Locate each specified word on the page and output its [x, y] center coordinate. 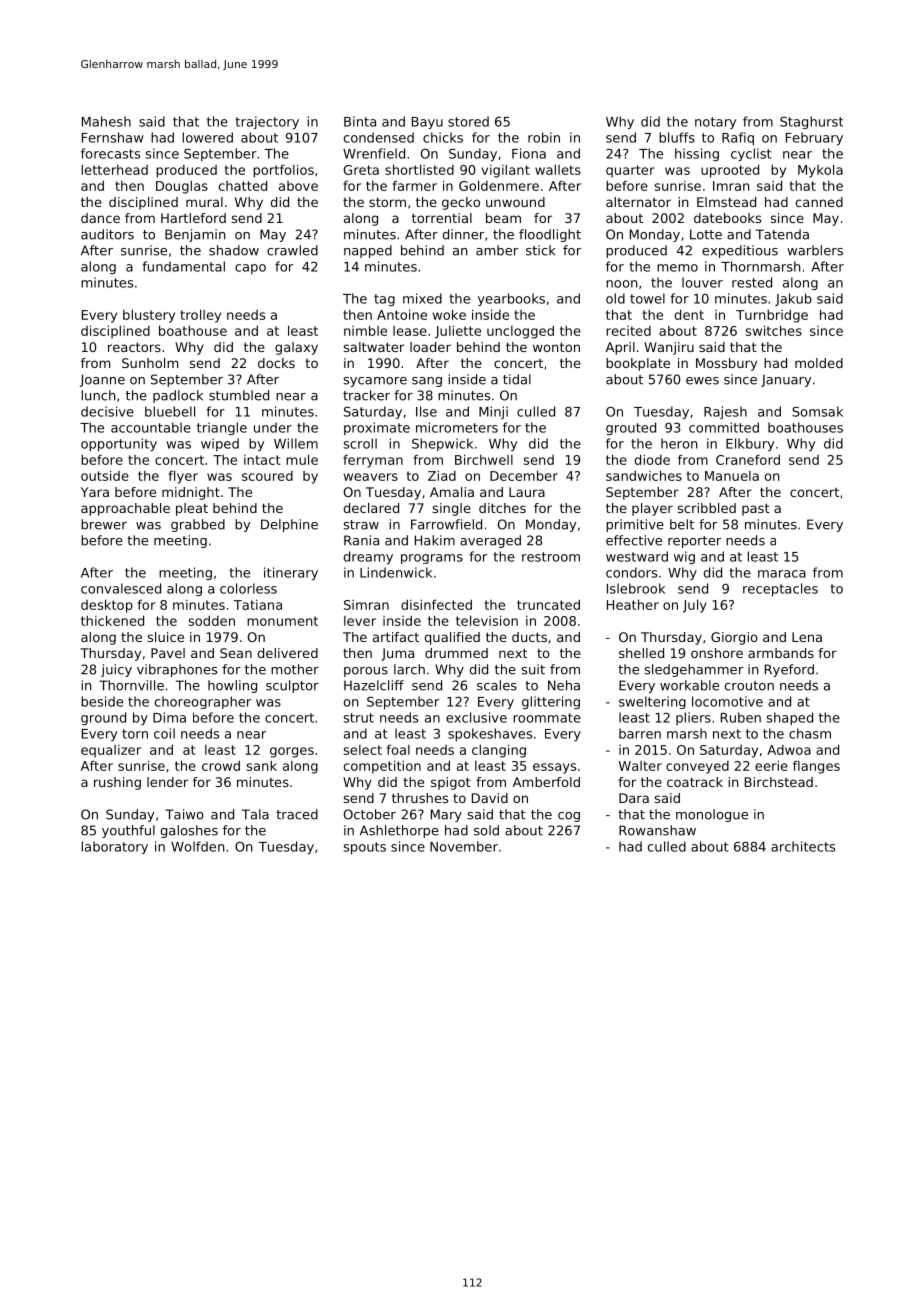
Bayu [427, 123]
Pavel [168, 653]
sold [486, 830]
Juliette [458, 332]
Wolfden [197, 846]
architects [803, 846]
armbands [781, 653]
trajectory [267, 122]
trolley [200, 316]
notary [715, 123]
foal [398, 749]
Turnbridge [772, 316]
